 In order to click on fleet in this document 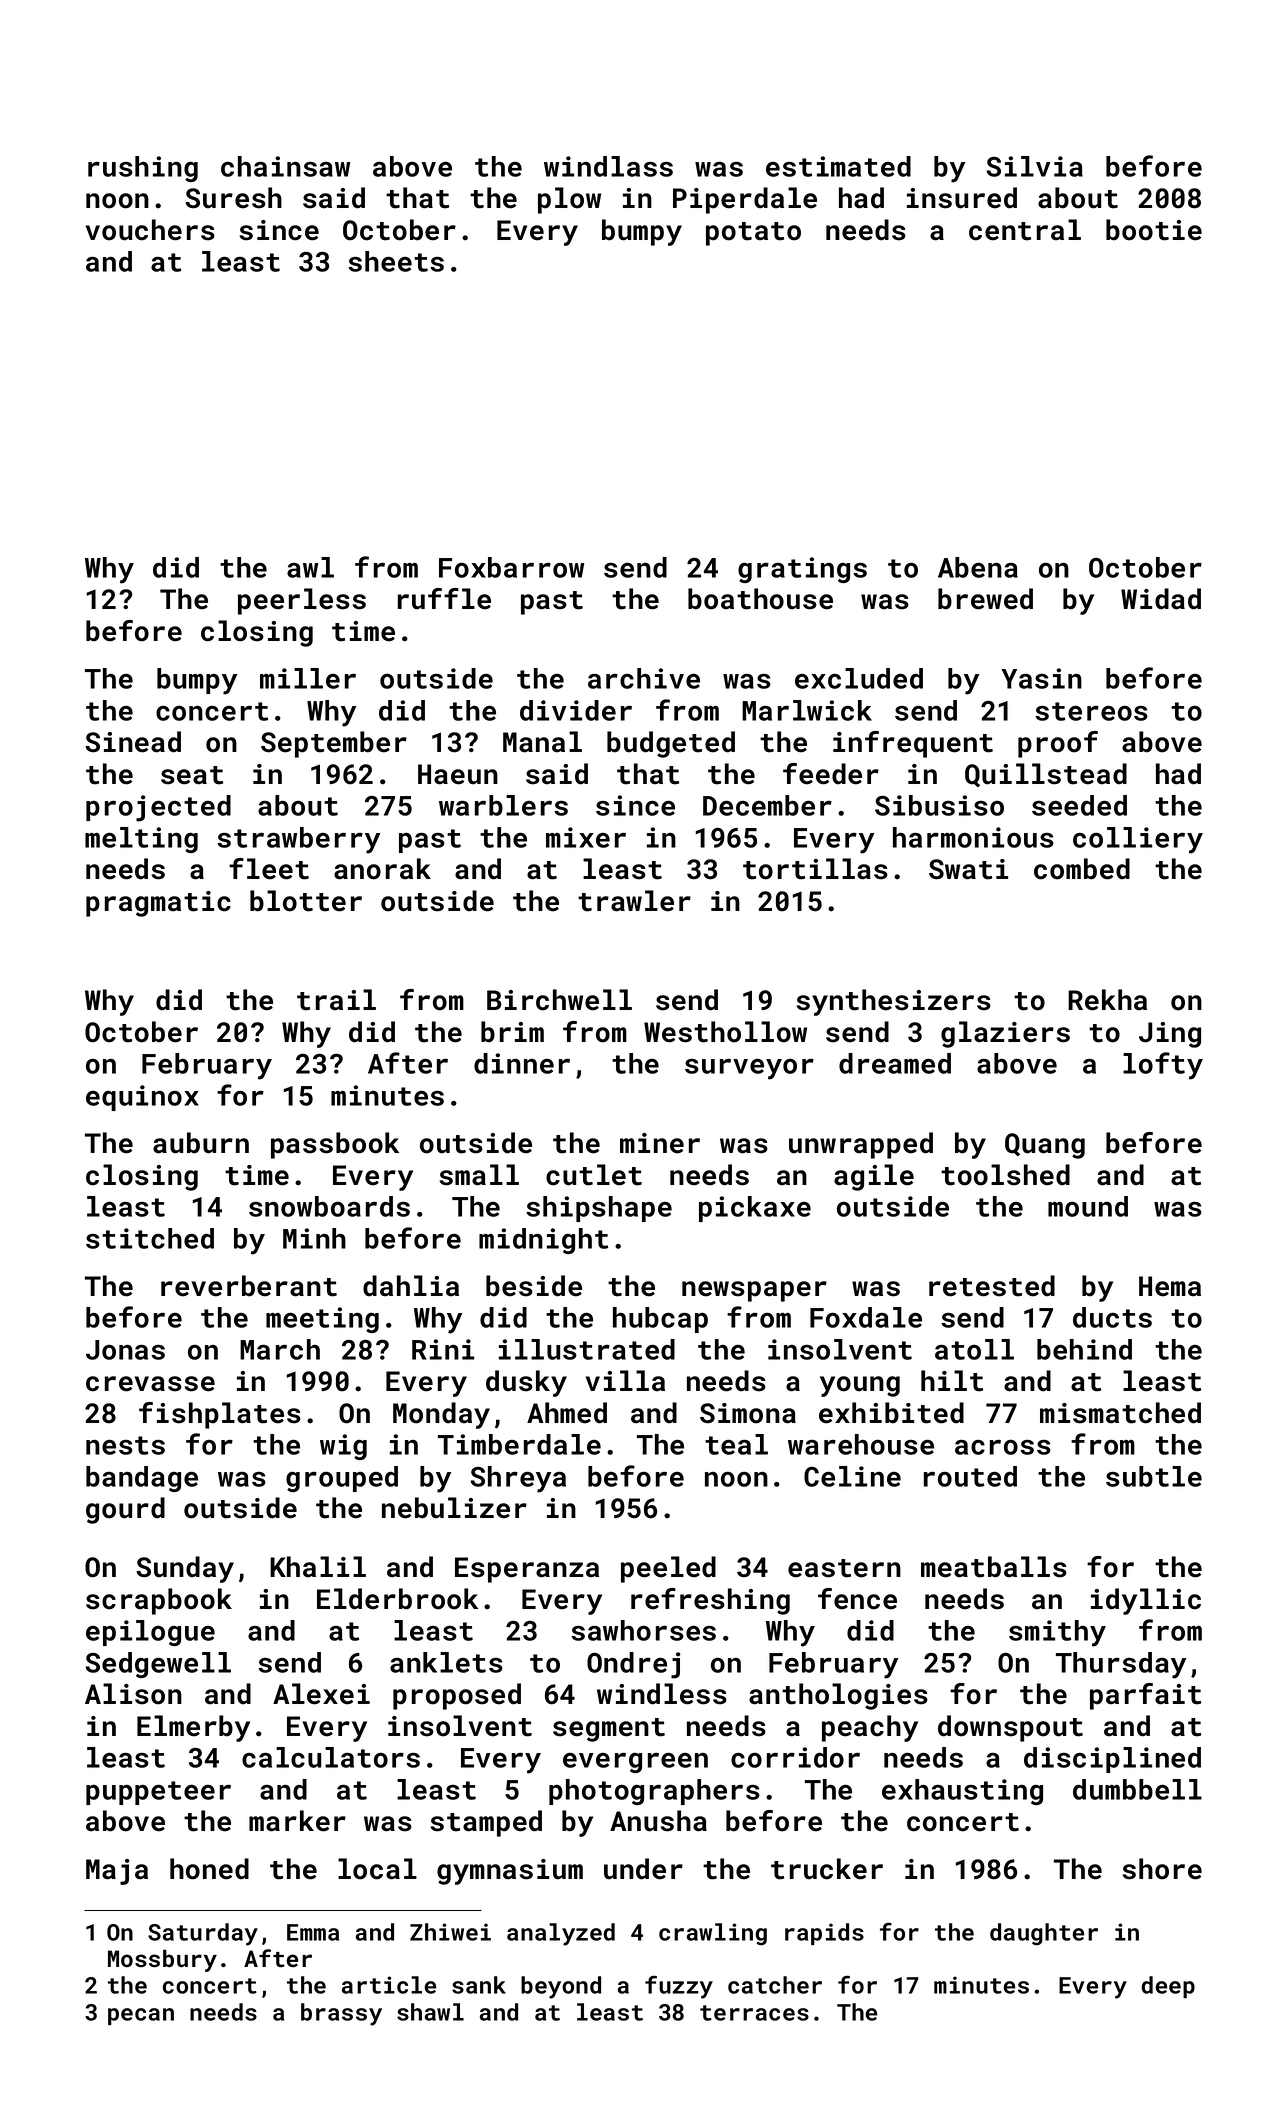, I will do `click(269, 869)`.
